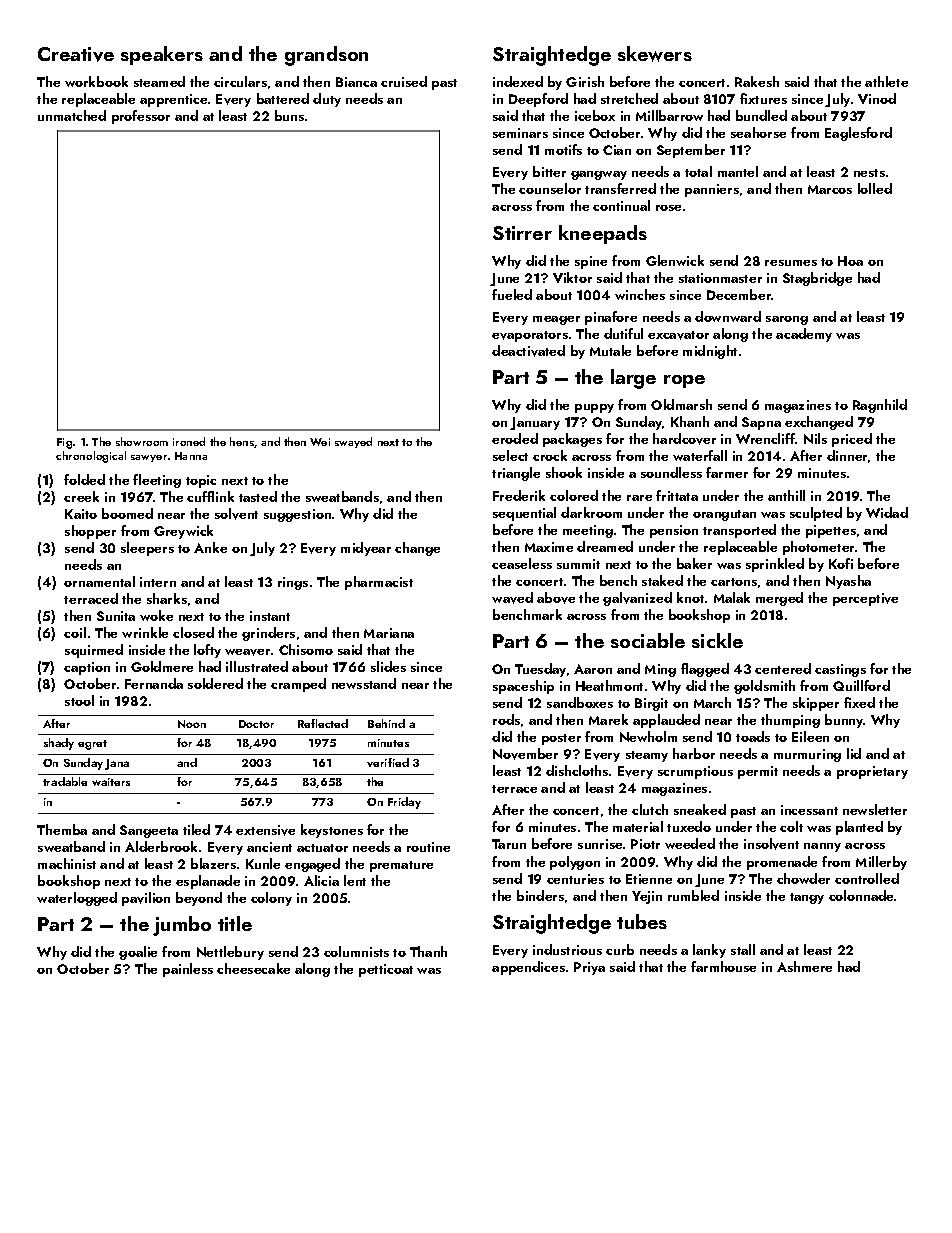 The width and height of the screenshot is (952, 1233). Describe the element at coordinates (822, 847) in the screenshot. I see `nanny` at that location.
